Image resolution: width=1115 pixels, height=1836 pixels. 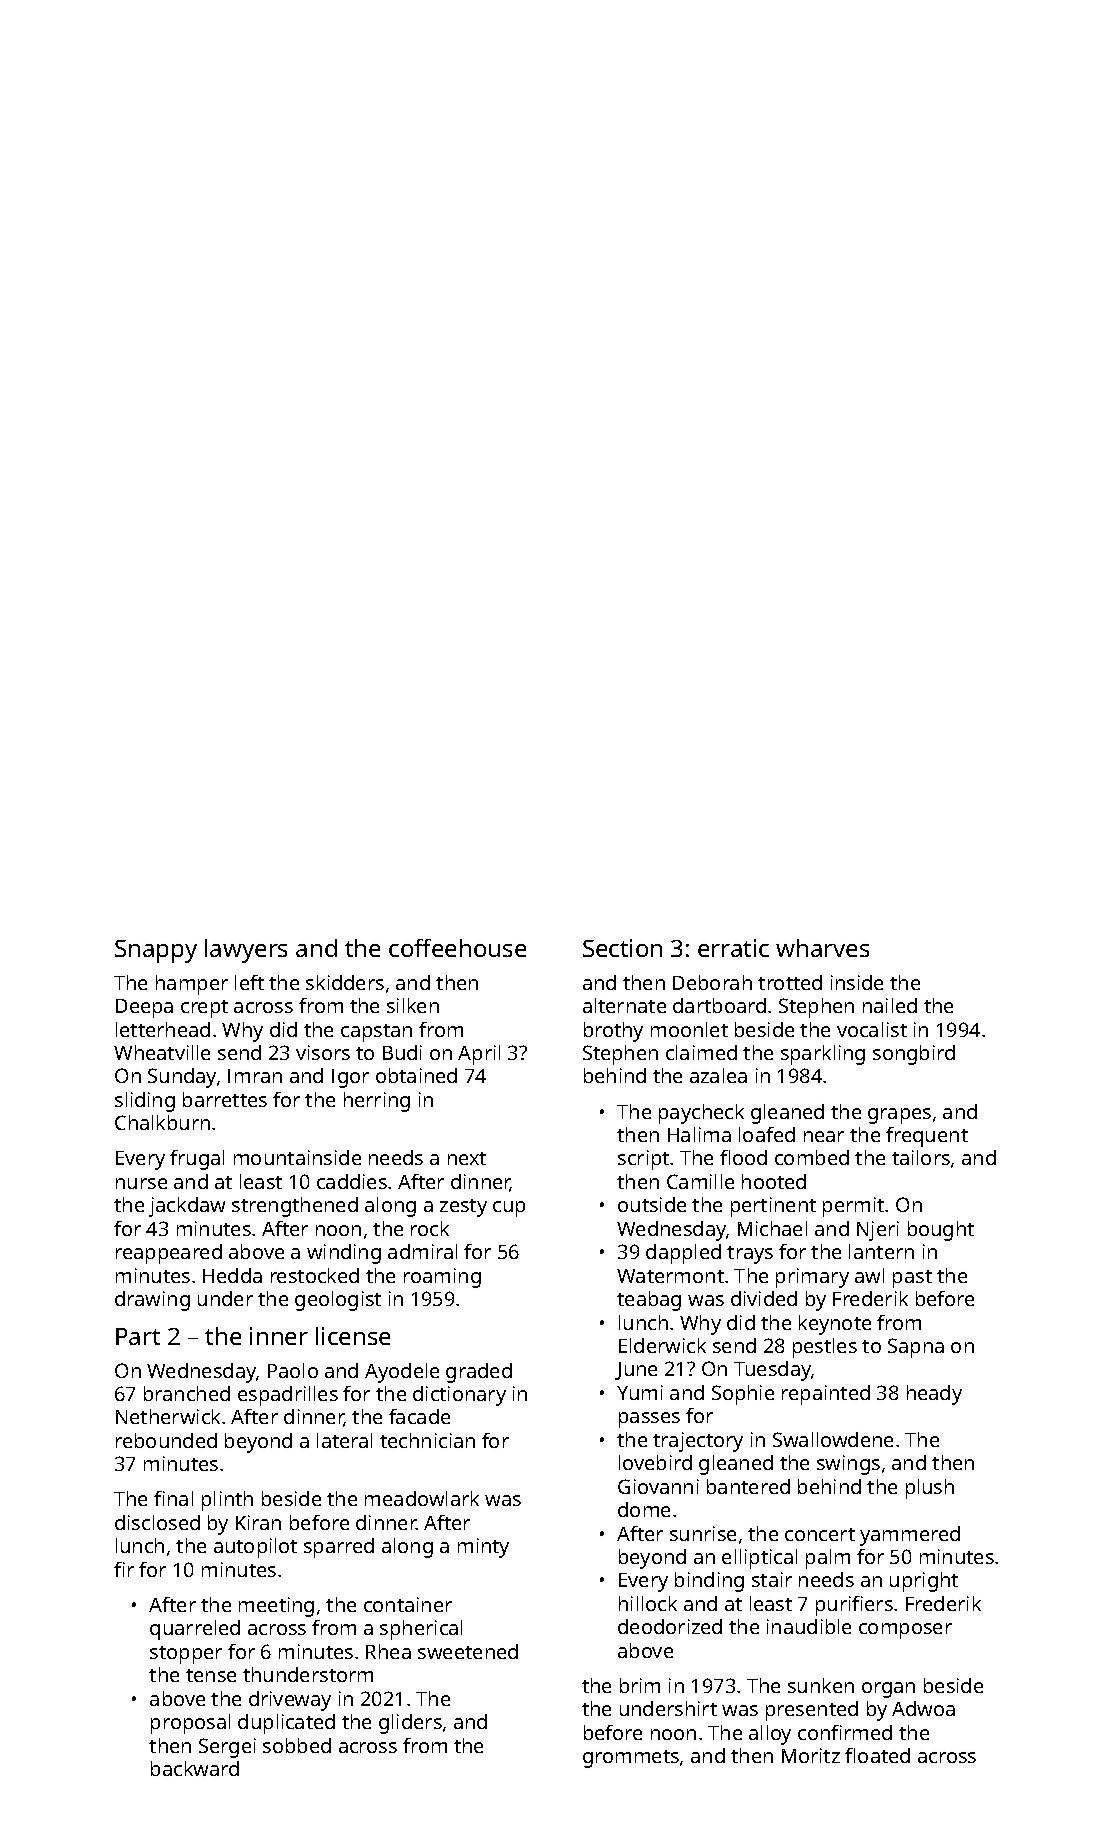 I want to click on caddies, so click(x=352, y=1181).
